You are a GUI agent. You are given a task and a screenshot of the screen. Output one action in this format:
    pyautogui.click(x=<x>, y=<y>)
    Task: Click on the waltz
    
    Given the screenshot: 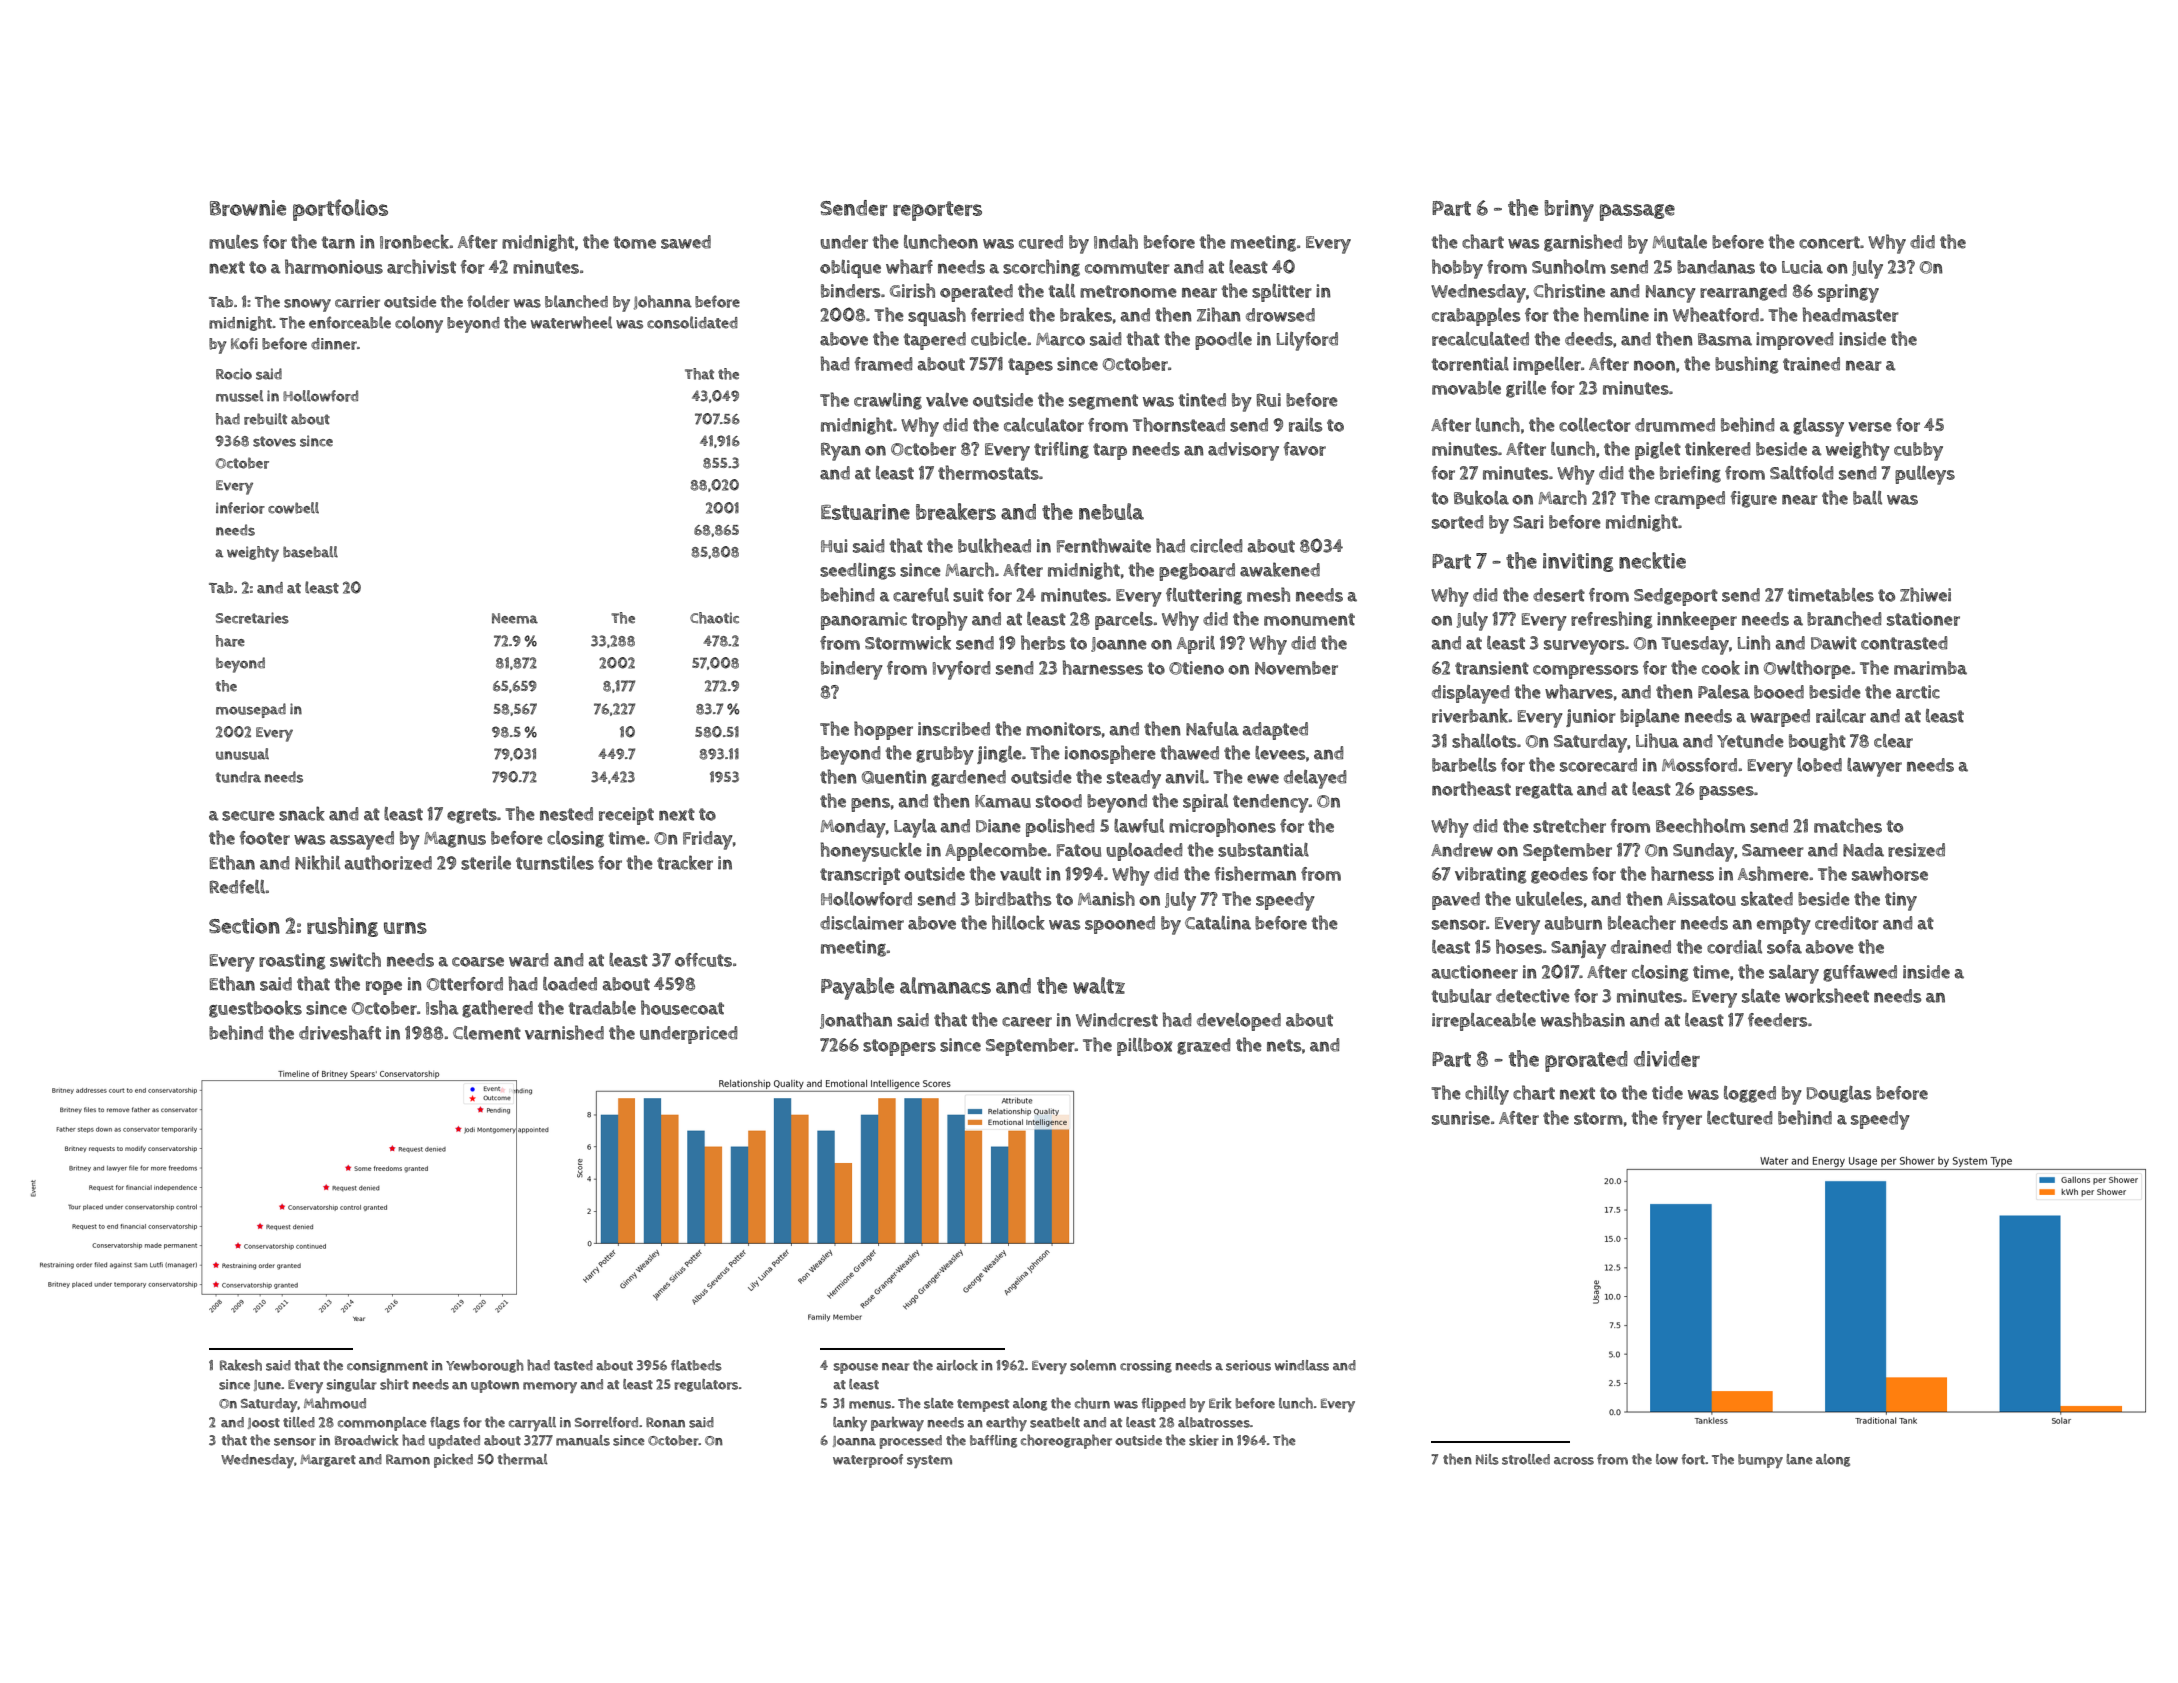 What is the action you would take?
    pyautogui.click(x=1099, y=985)
